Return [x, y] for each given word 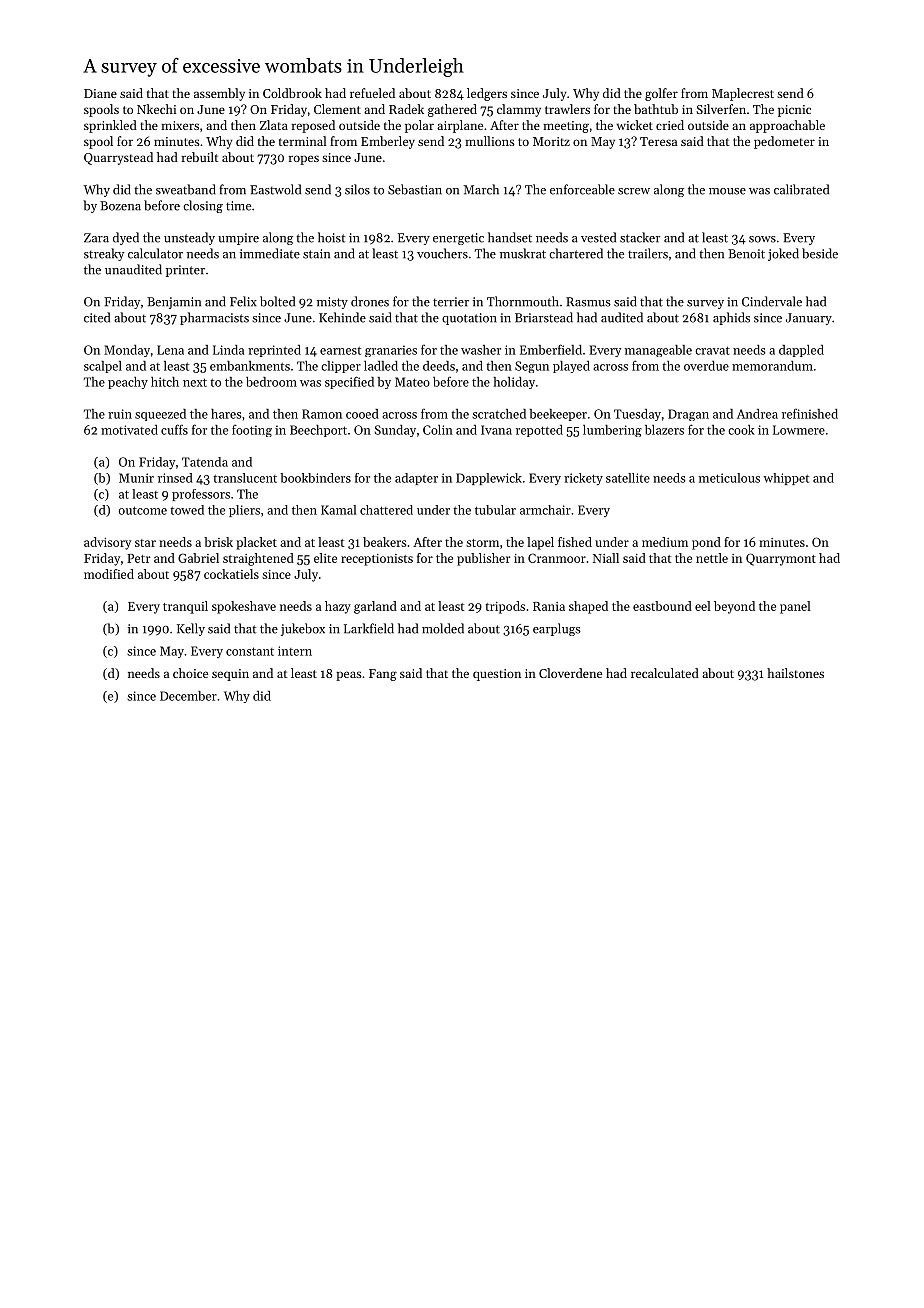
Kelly [191, 629]
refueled [372, 93]
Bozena [120, 206]
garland [375, 607]
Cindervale [772, 301]
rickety [583, 479]
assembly [219, 94]
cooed [362, 414]
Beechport [318, 431]
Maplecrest [743, 94]
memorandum [772, 366]
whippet [786, 479]
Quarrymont [781, 559]
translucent [245, 478]
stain [316, 254]
